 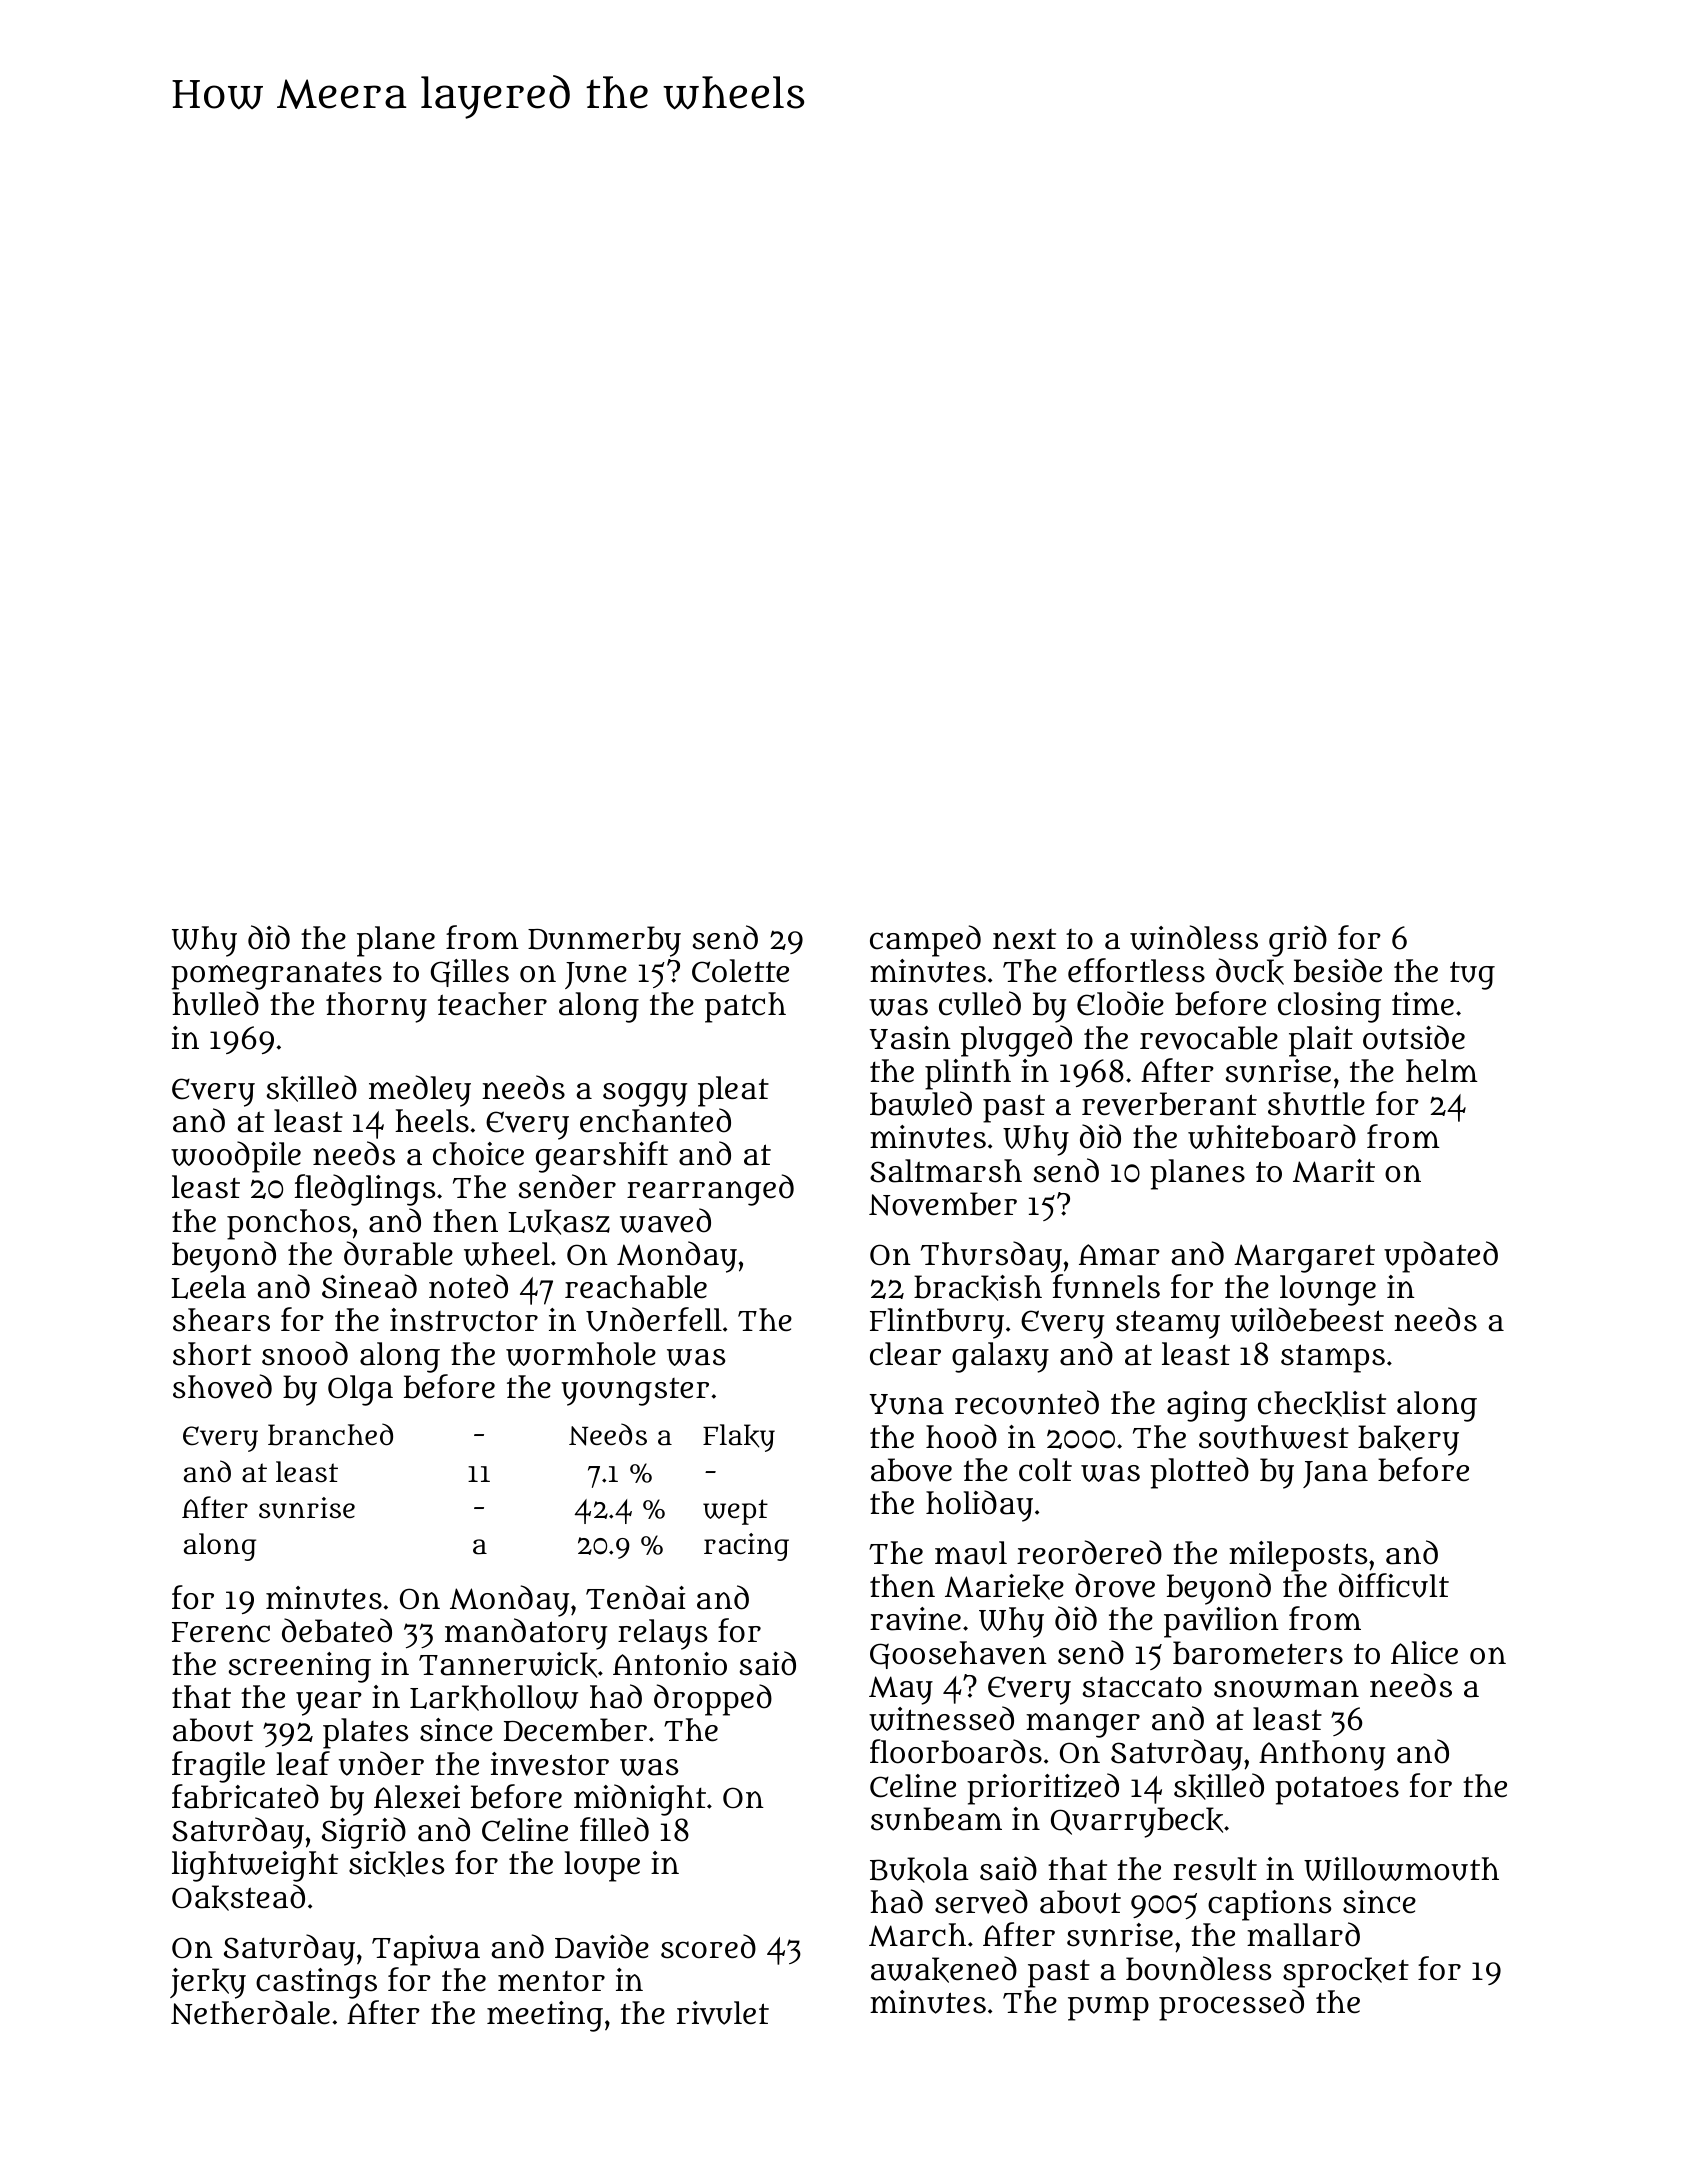 What do you see at coordinates (740, 971) in the image?
I see `Colette` at bounding box center [740, 971].
